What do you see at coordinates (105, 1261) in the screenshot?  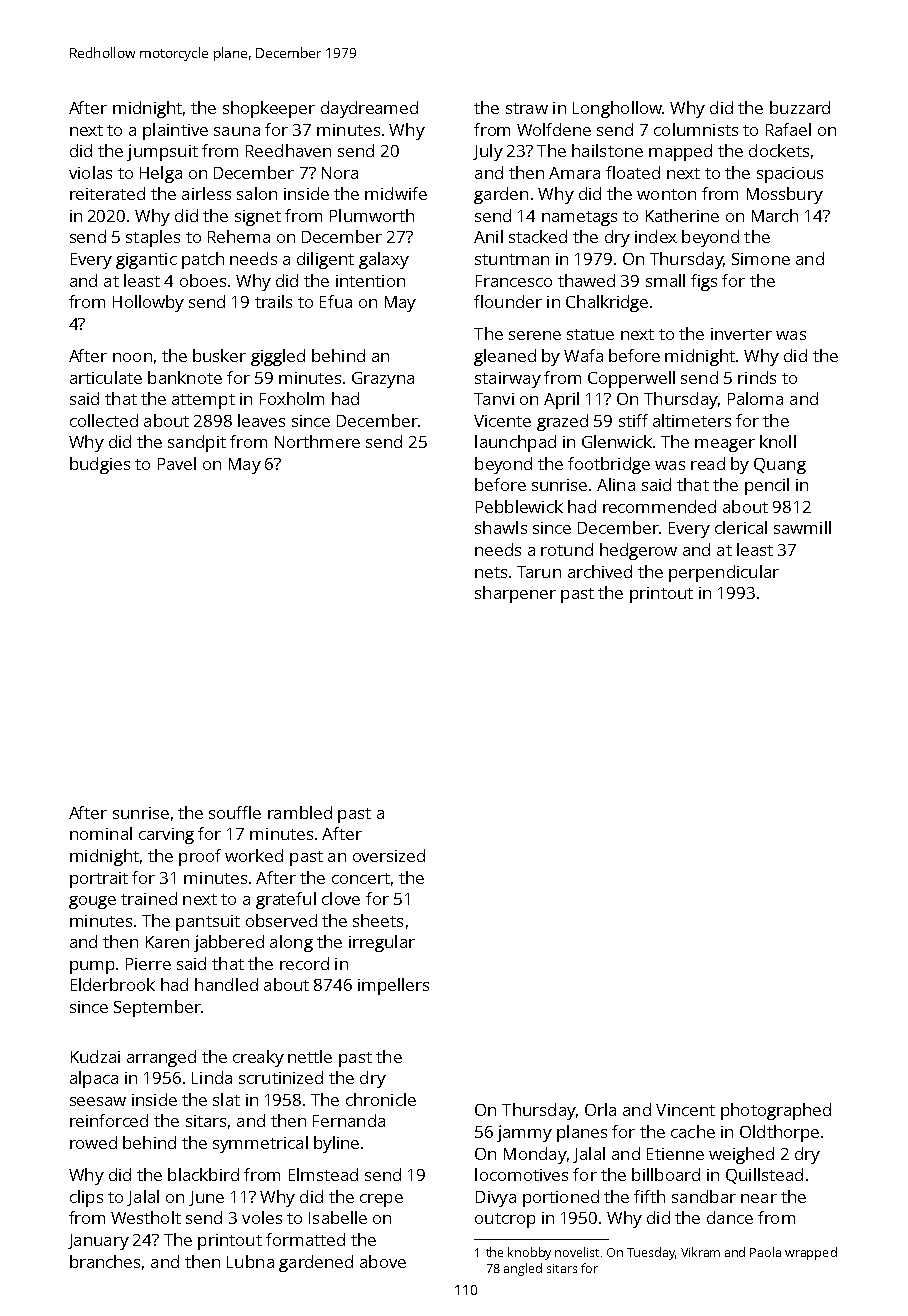 I see `branches` at bounding box center [105, 1261].
